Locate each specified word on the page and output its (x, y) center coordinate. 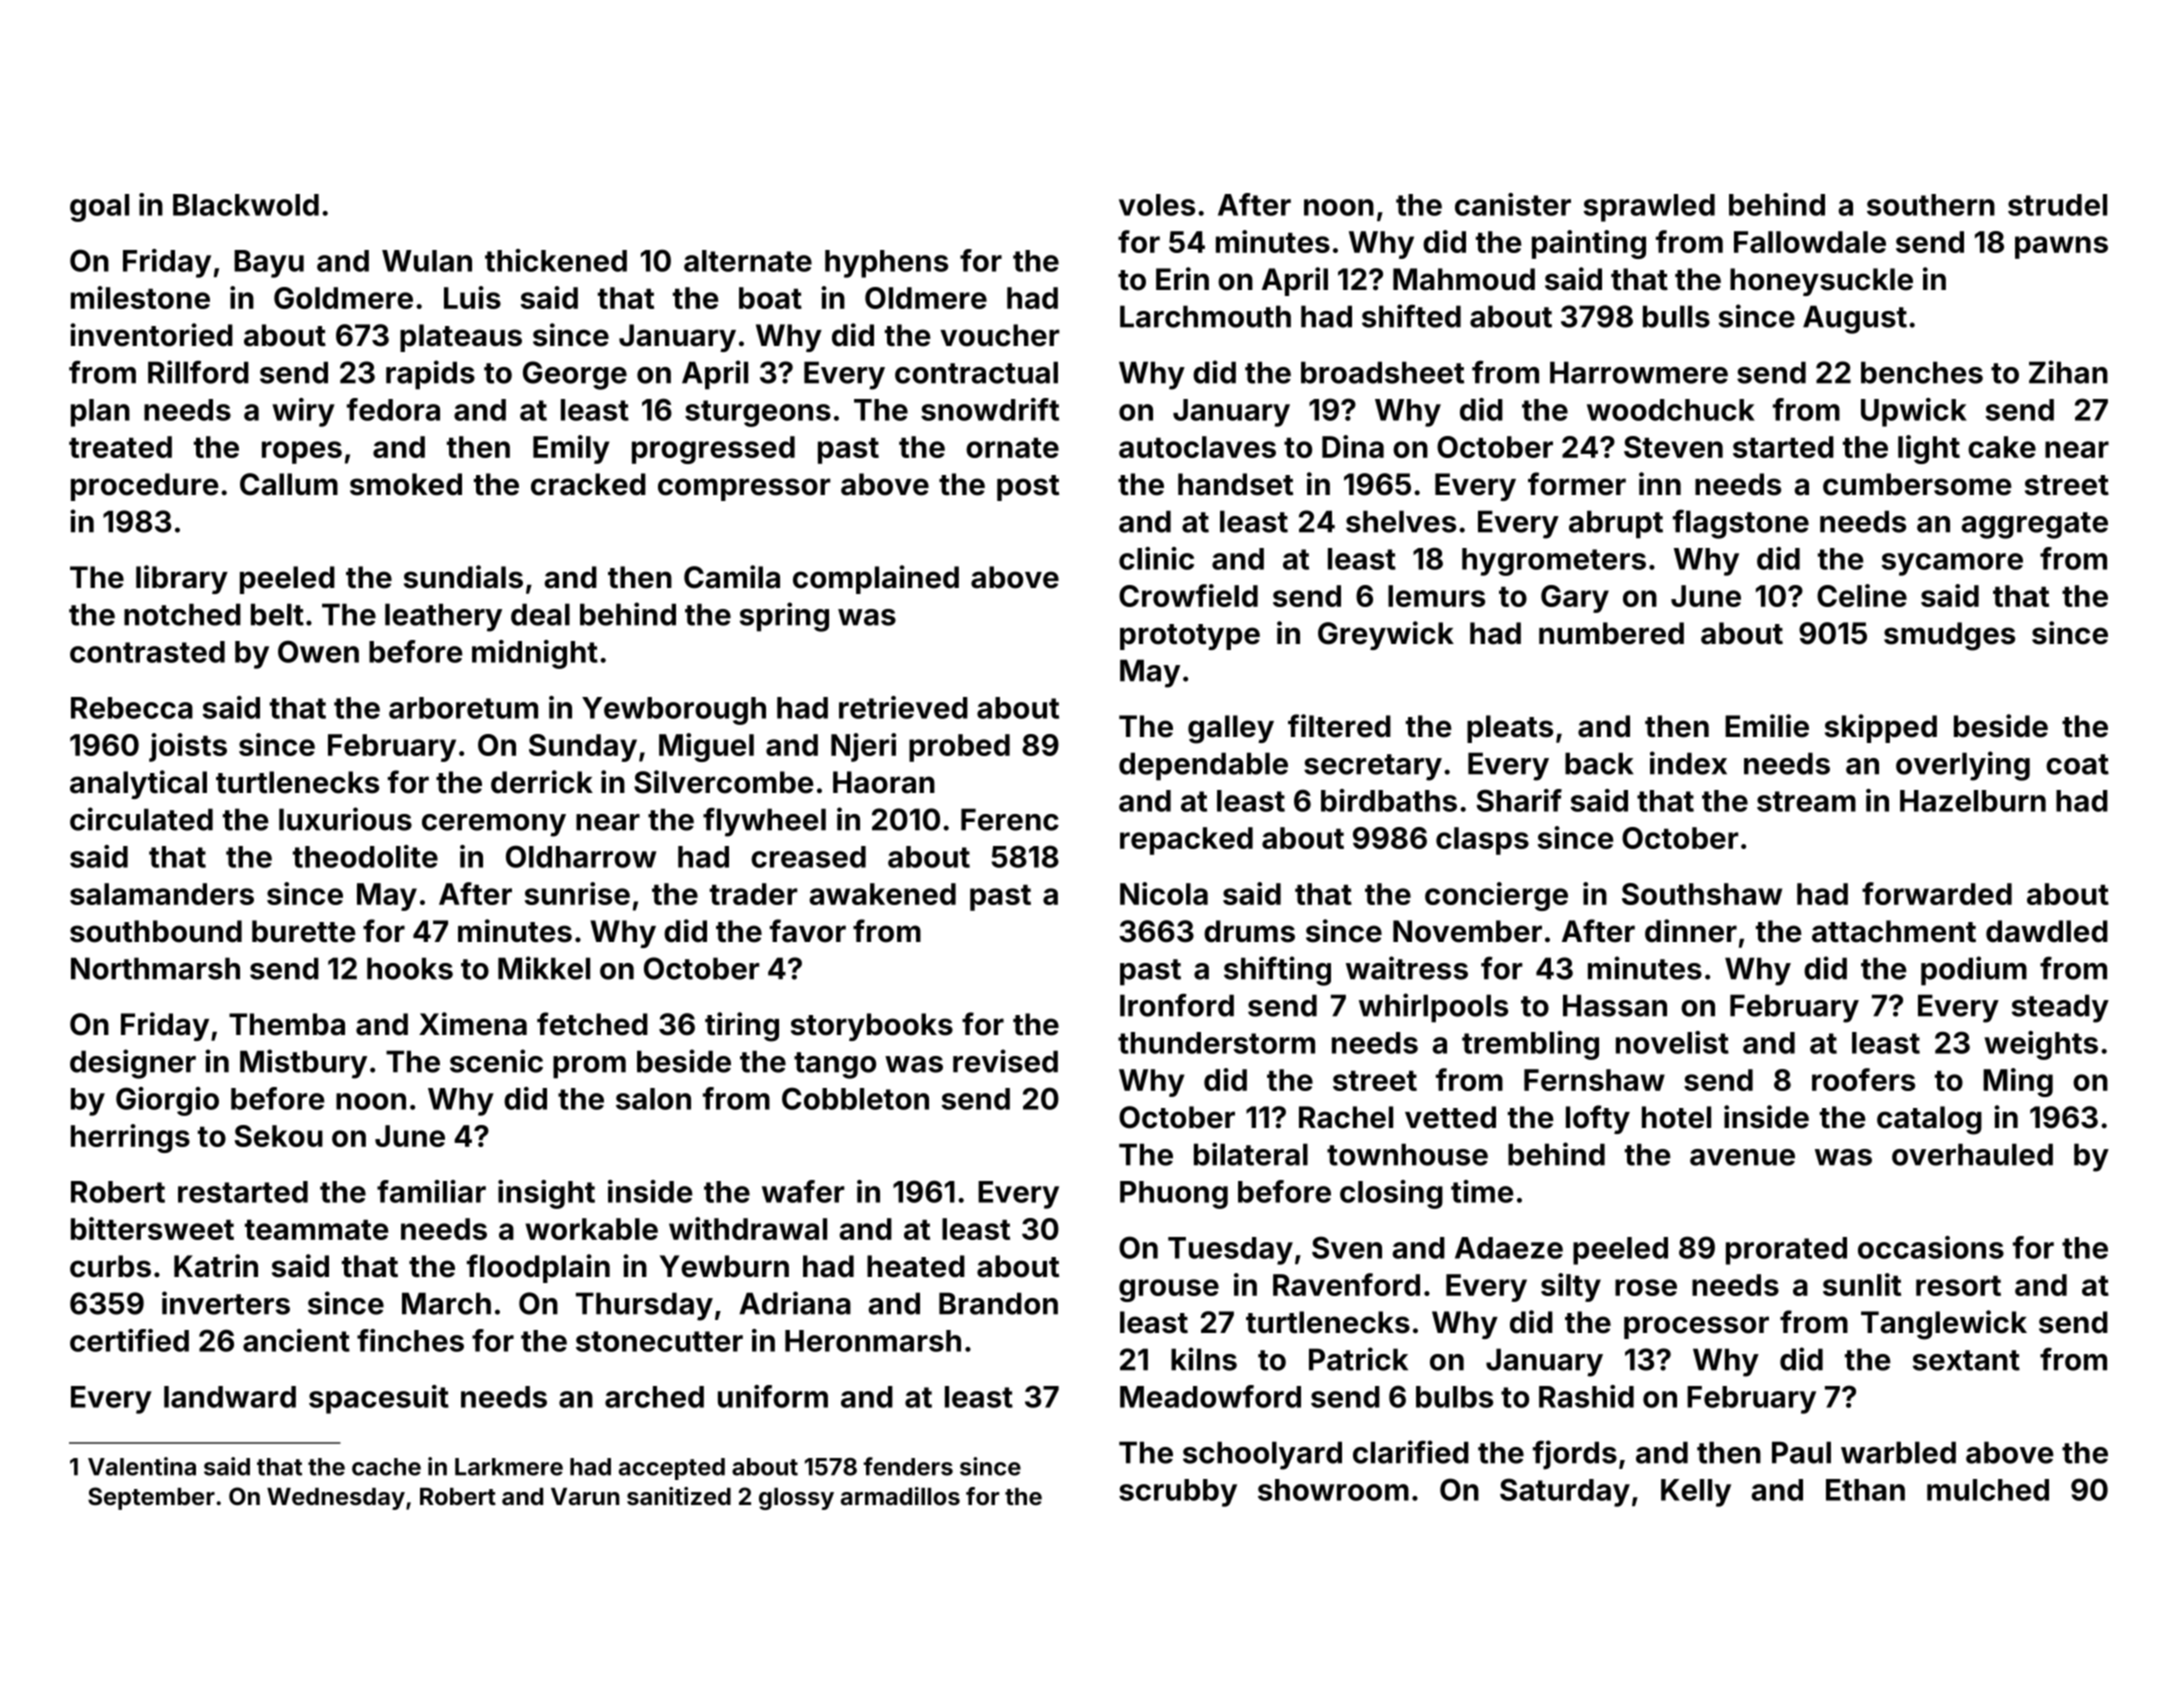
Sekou (279, 1136)
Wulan (427, 261)
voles (1157, 205)
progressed (713, 450)
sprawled (1649, 208)
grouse (1169, 1290)
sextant (1966, 1360)
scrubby (1178, 1493)
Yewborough (674, 711)
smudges (1949, 636)
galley (1231, 729)
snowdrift (990, 409)
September (151, 1498)
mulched (1988, 1490)
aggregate (2034, 525)
